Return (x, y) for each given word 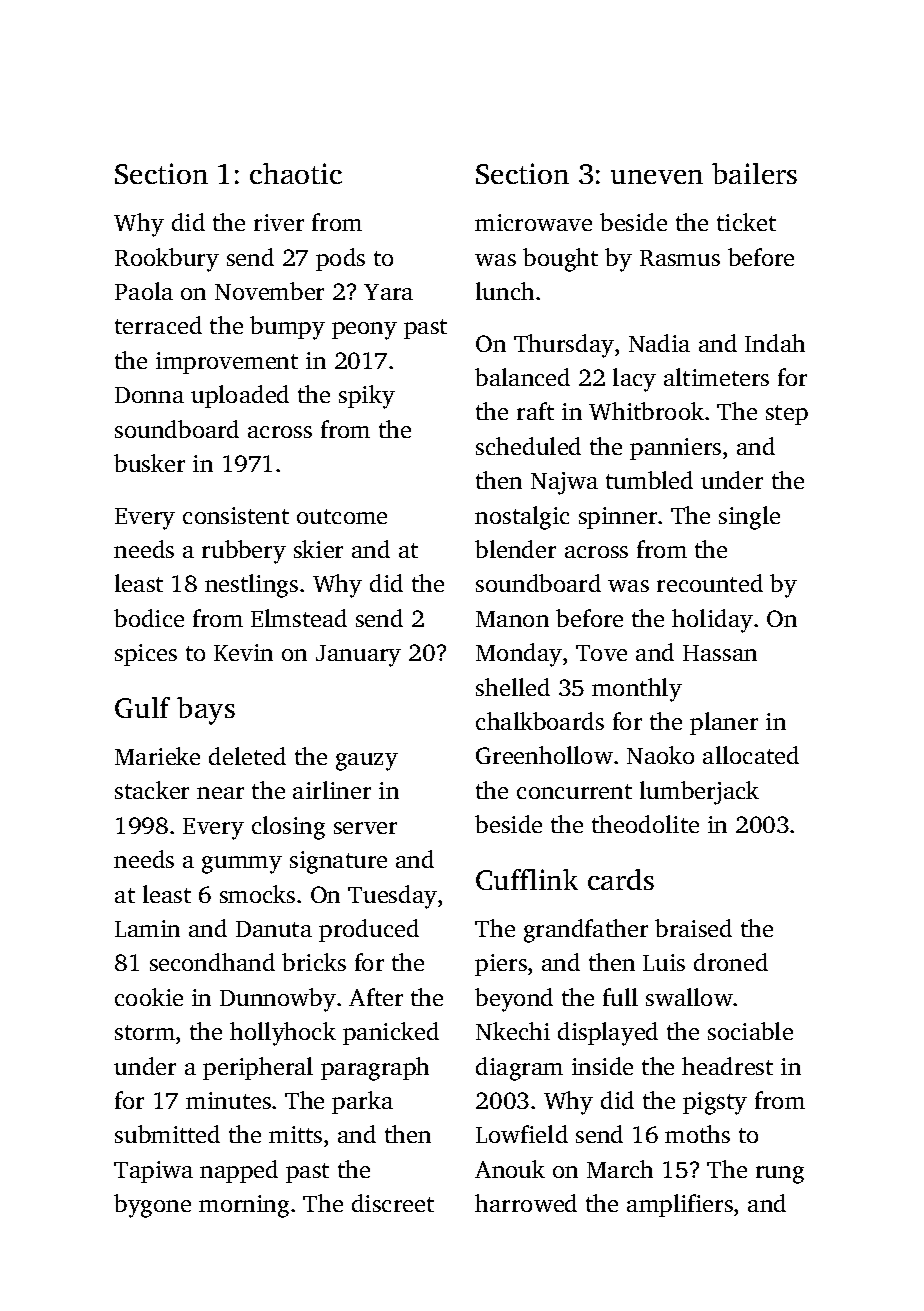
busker (149, 463)
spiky (367, 397)
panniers (675, 449)
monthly (637, 690)
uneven (657, 177)
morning (244, 1206)
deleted (247, 756)
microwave (533, 222)
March (620, 1169)
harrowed (526, 1203)
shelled (513, 687)
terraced (158, 325)
